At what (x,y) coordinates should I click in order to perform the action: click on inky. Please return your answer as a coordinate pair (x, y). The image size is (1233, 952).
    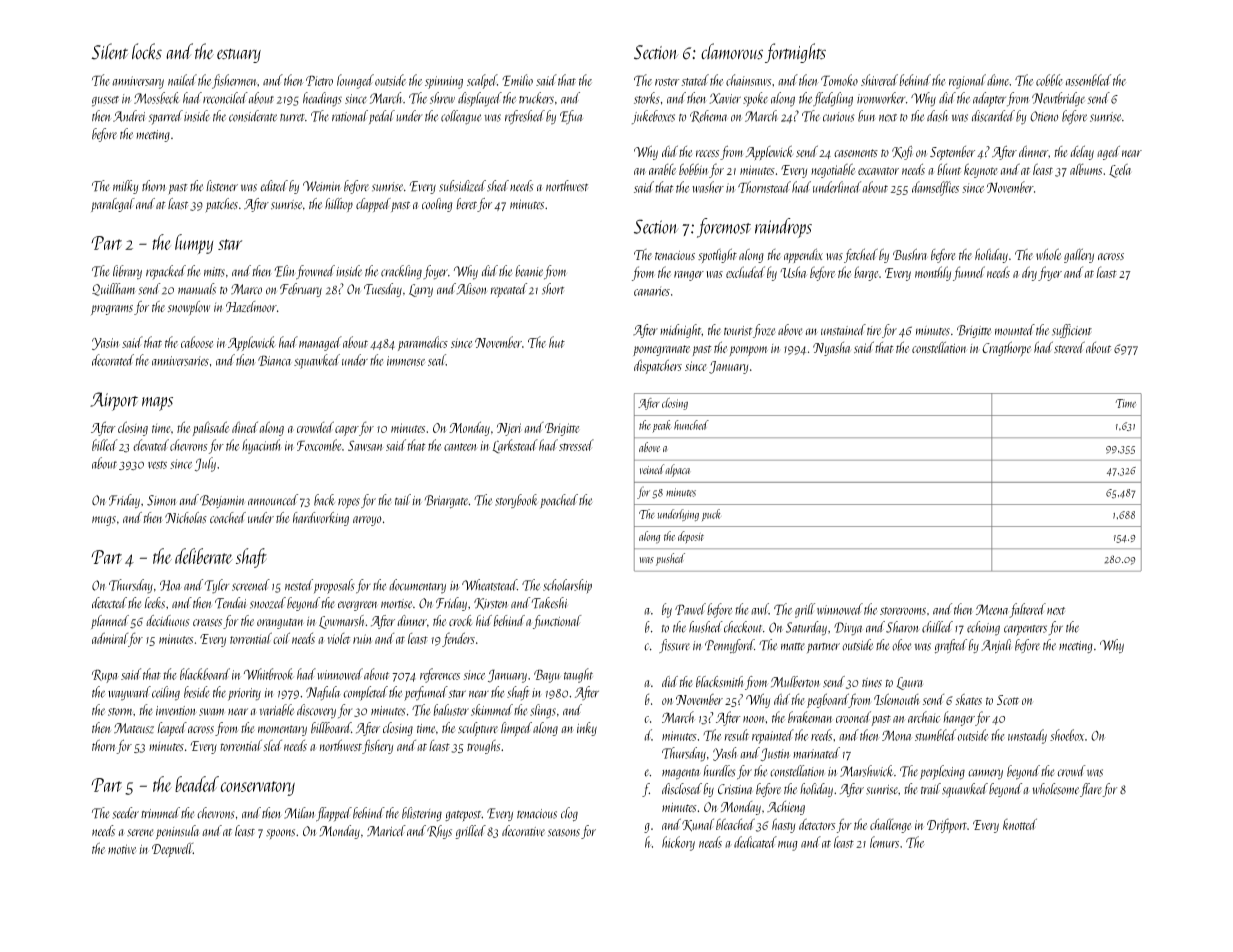
    Looking at the image, I should click on (587, 729).
